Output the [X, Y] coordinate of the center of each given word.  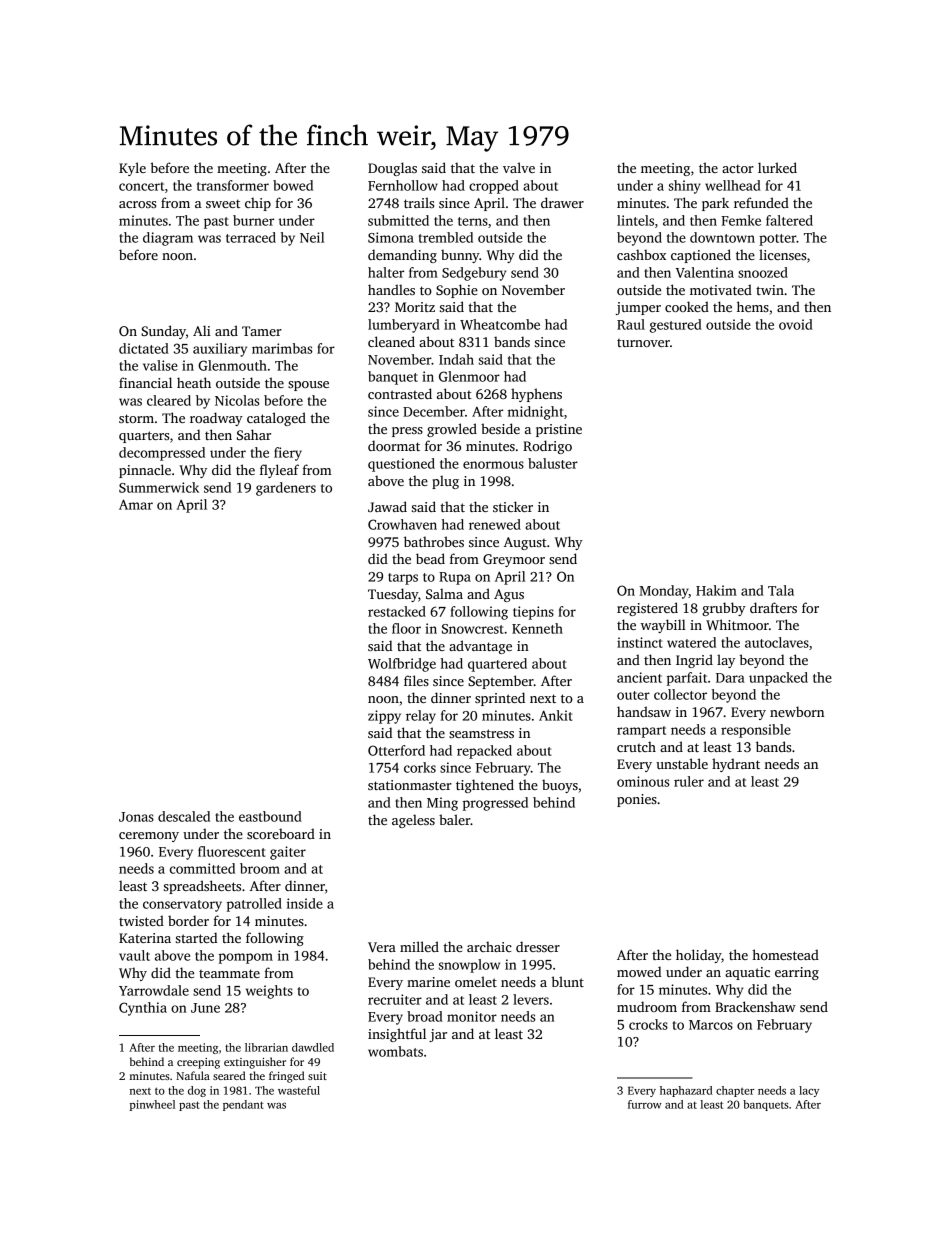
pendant [243, 1105]
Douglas [392, 169]
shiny [685, 187]
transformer [233, 185]
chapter [735, 1091]
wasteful [299, 1090]
